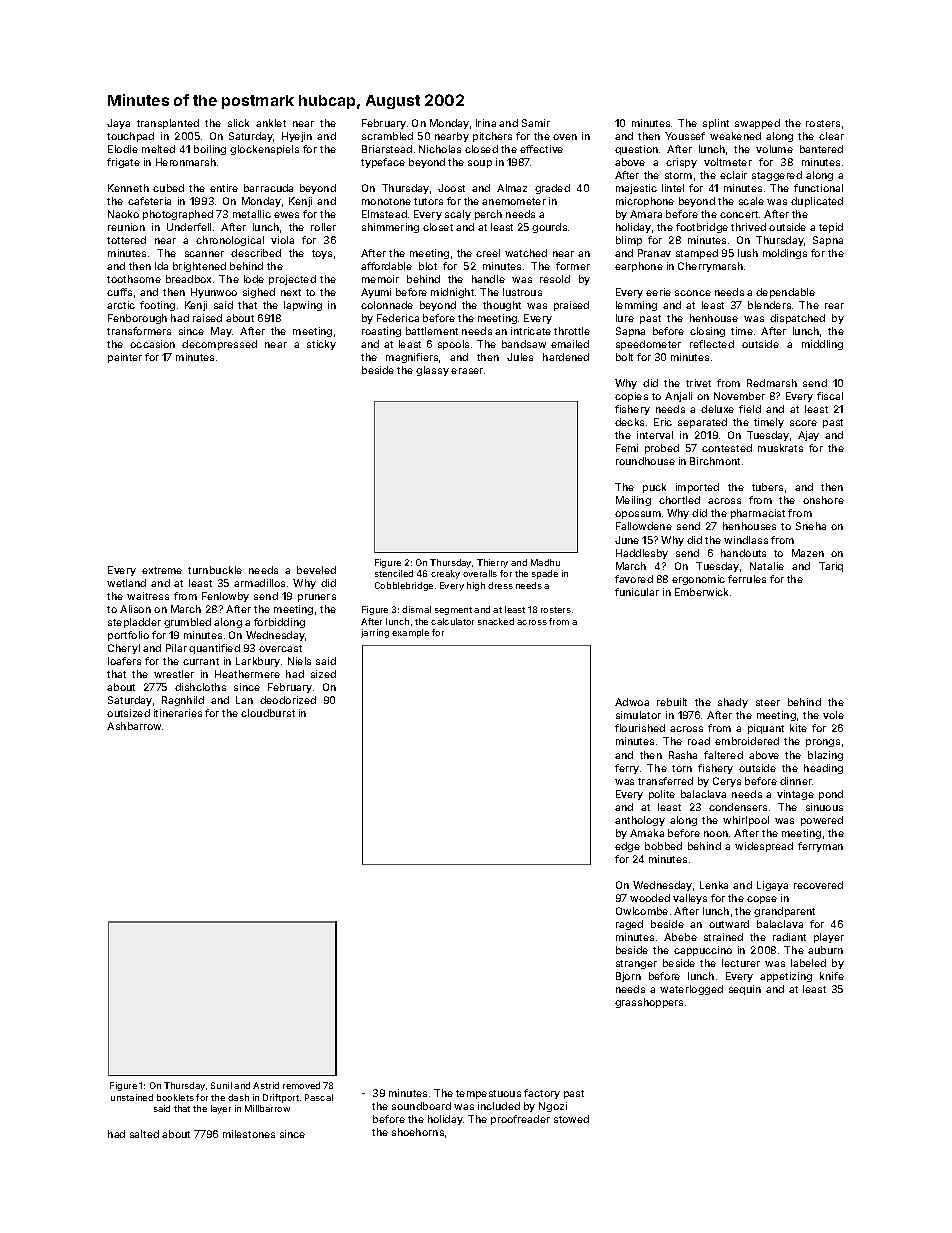  What do you see at coordinates (486, 123) in the image?
I see `Irina` at bounding box center [486, 123].
